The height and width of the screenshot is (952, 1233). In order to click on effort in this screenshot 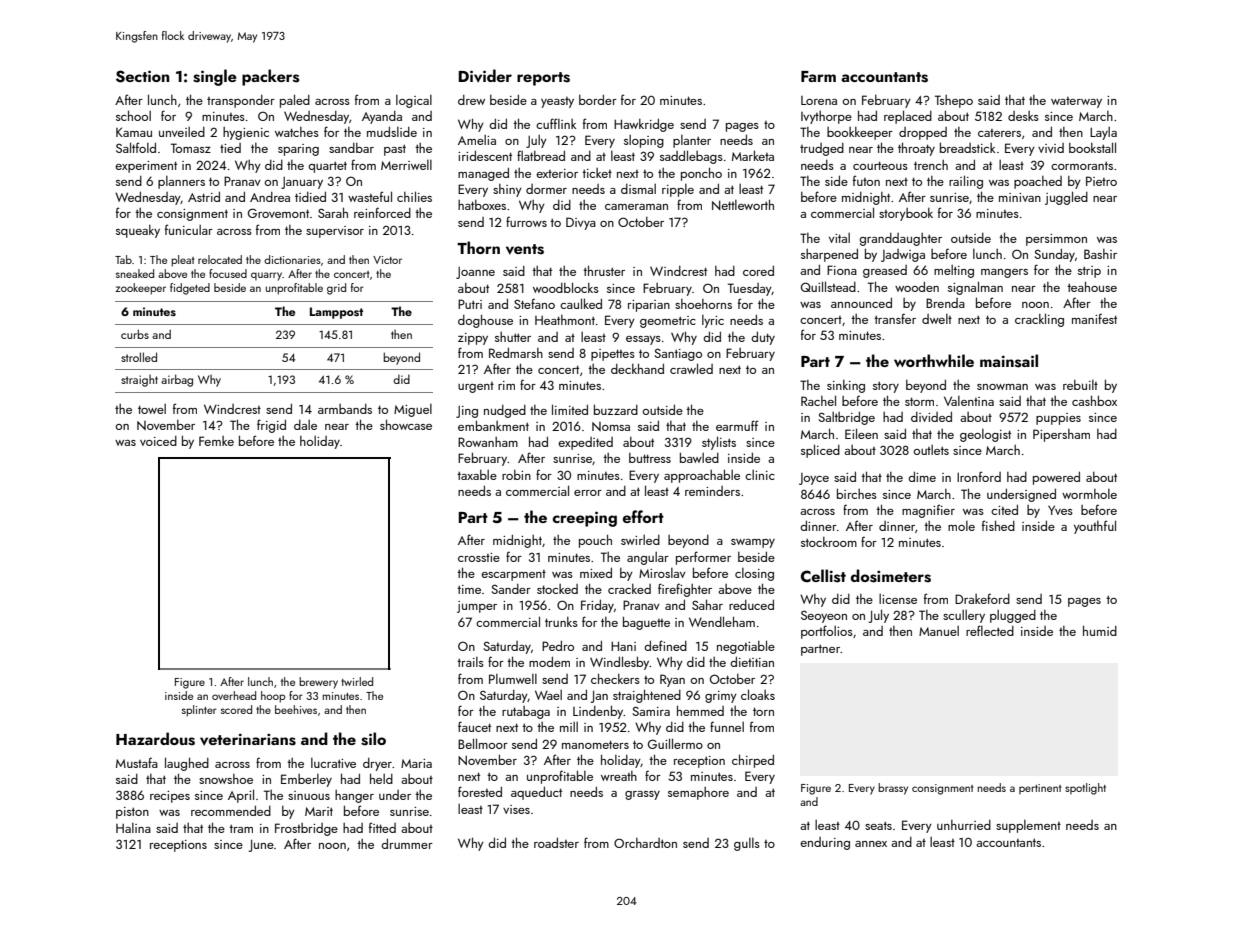, I will do `click(643, 516)`.
